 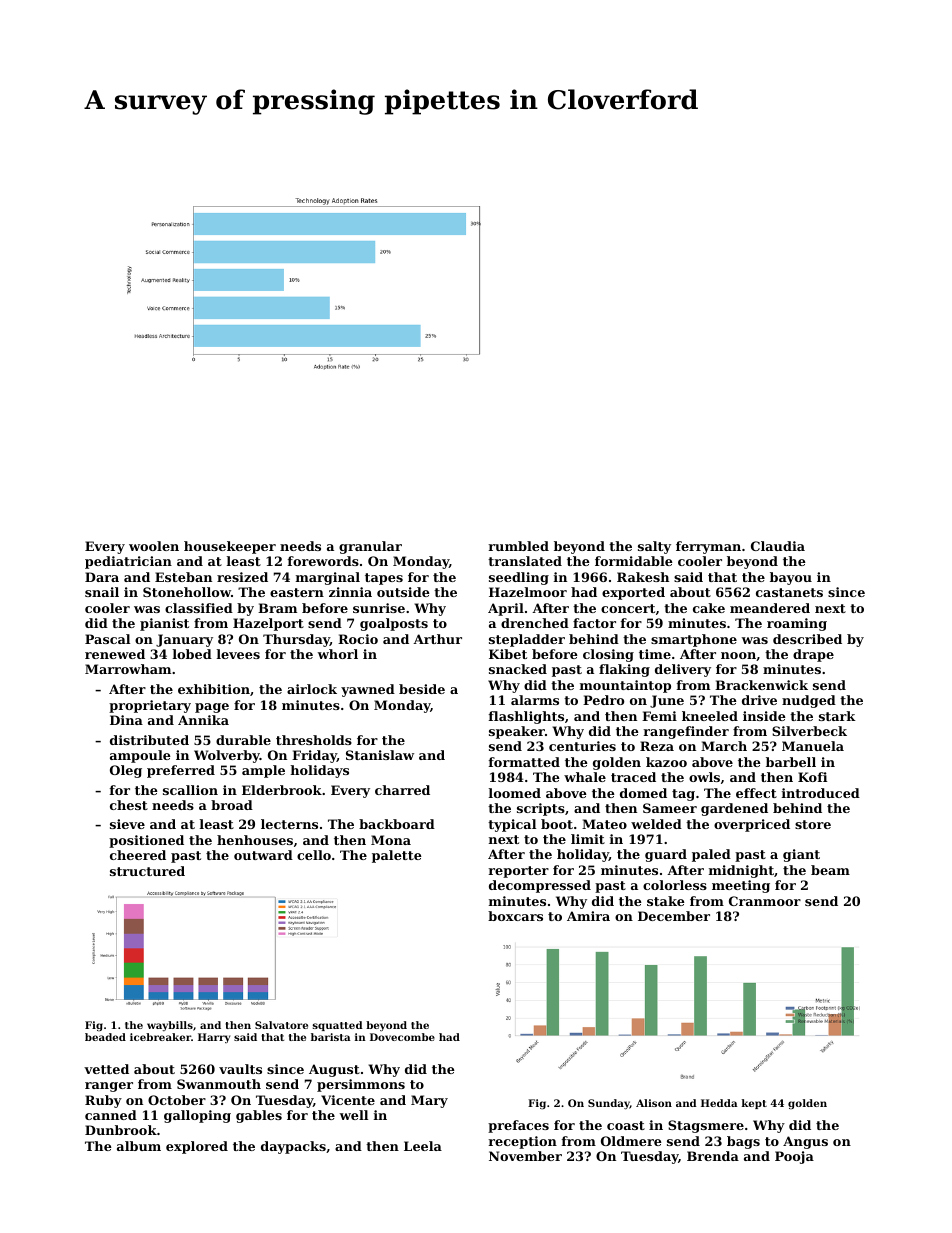 I want to click on Alison, so click(x=654, y=1103).
